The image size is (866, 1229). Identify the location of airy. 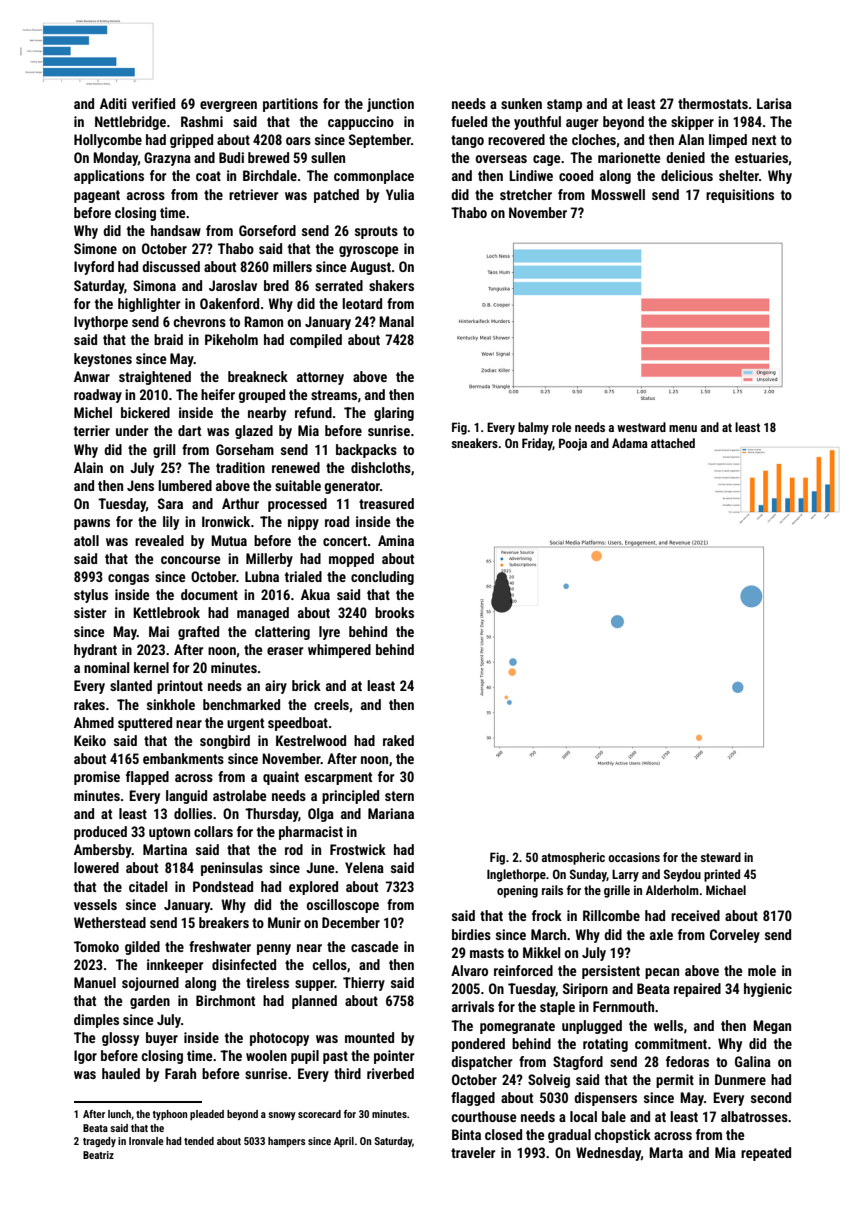
(276, 687).
